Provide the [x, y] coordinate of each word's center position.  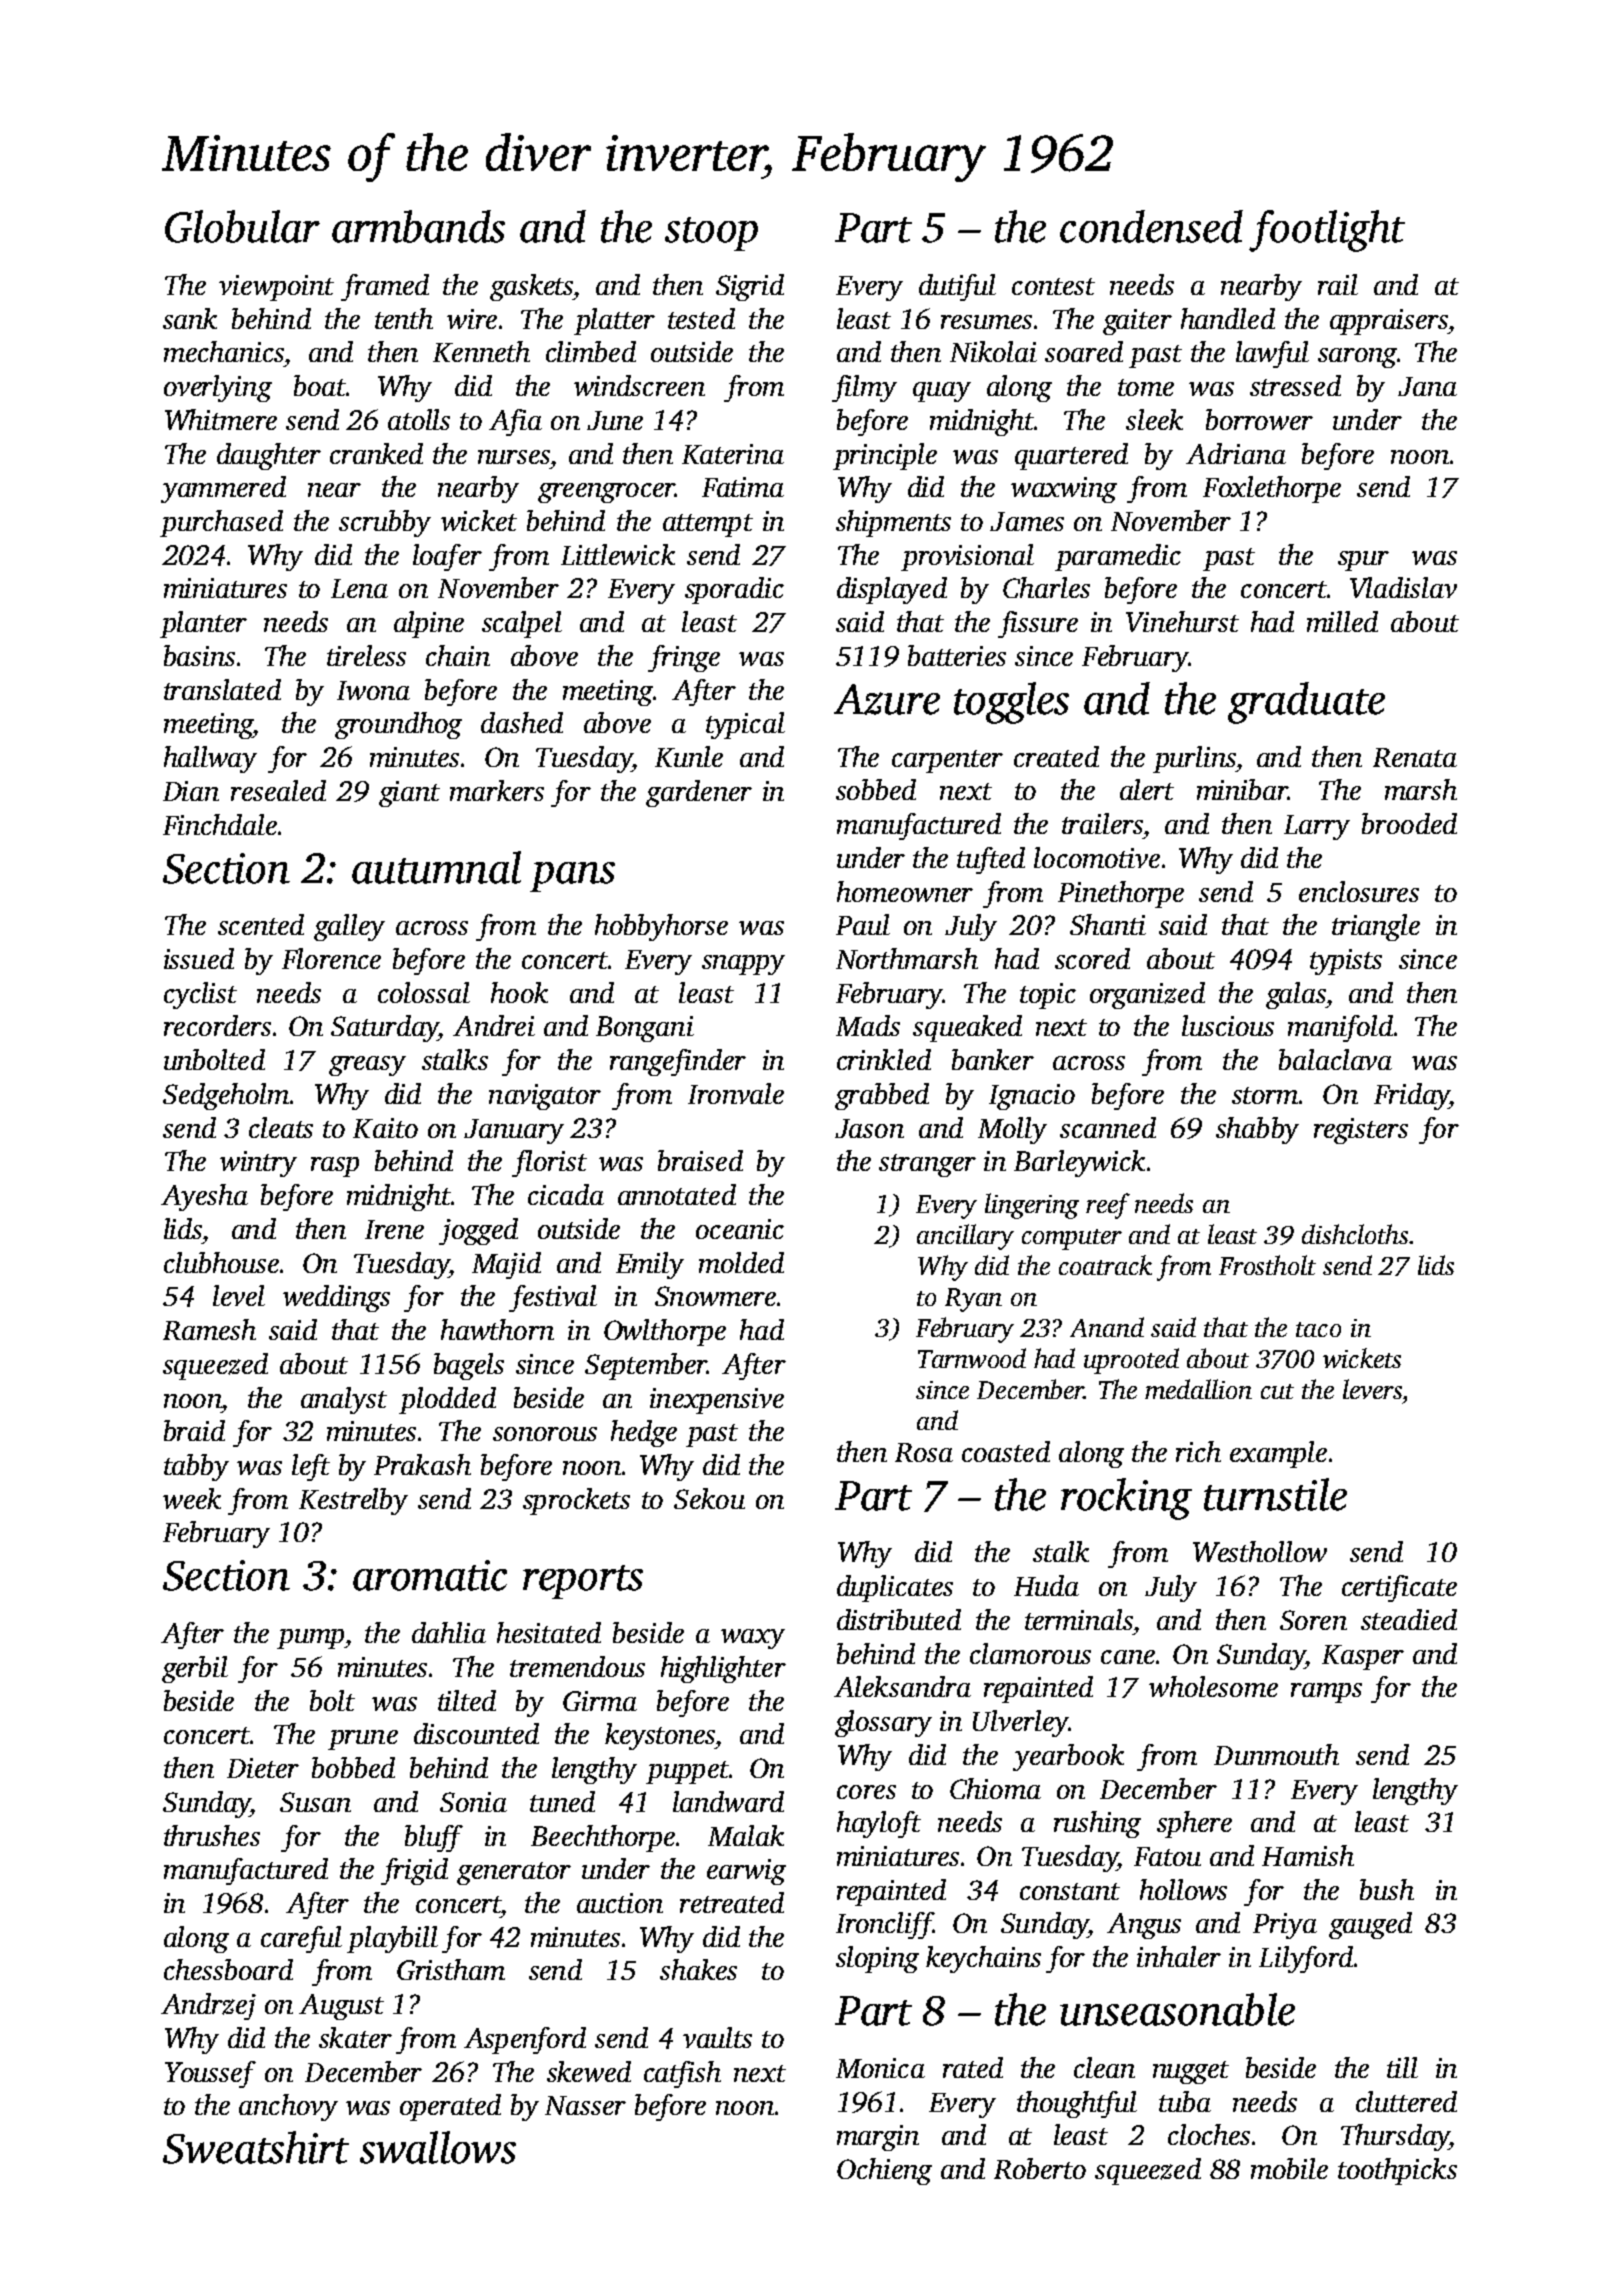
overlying [218, 388]
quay [942, 392]
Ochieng [884, 2171]
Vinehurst [1182, 621]
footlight [1327, 231]
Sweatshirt [256, 2147]
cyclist [200, 995]
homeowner [905, 891]
